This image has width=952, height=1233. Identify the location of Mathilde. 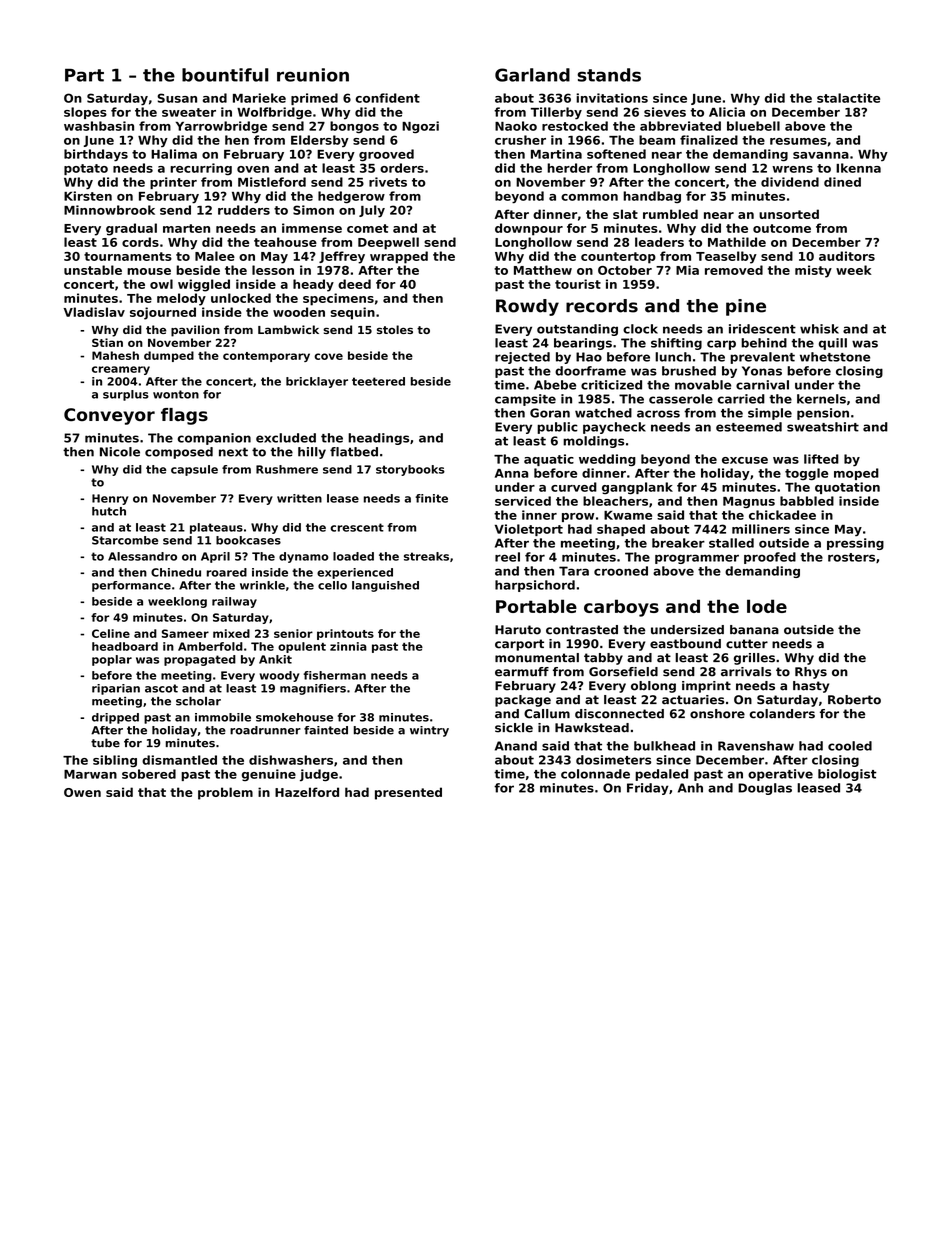
(737, 242).
